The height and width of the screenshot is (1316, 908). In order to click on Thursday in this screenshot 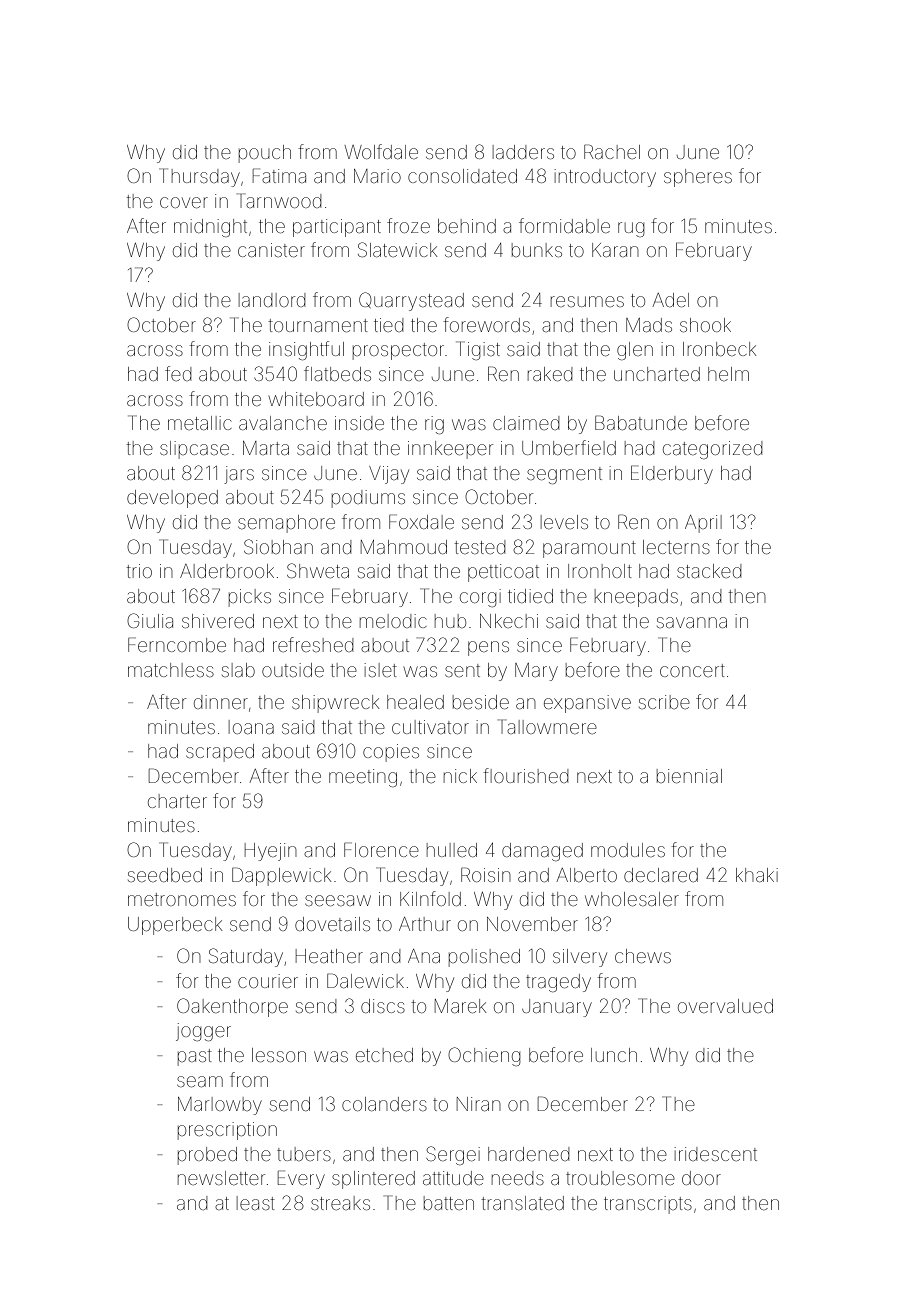, I will do `click(199, 177)`.
